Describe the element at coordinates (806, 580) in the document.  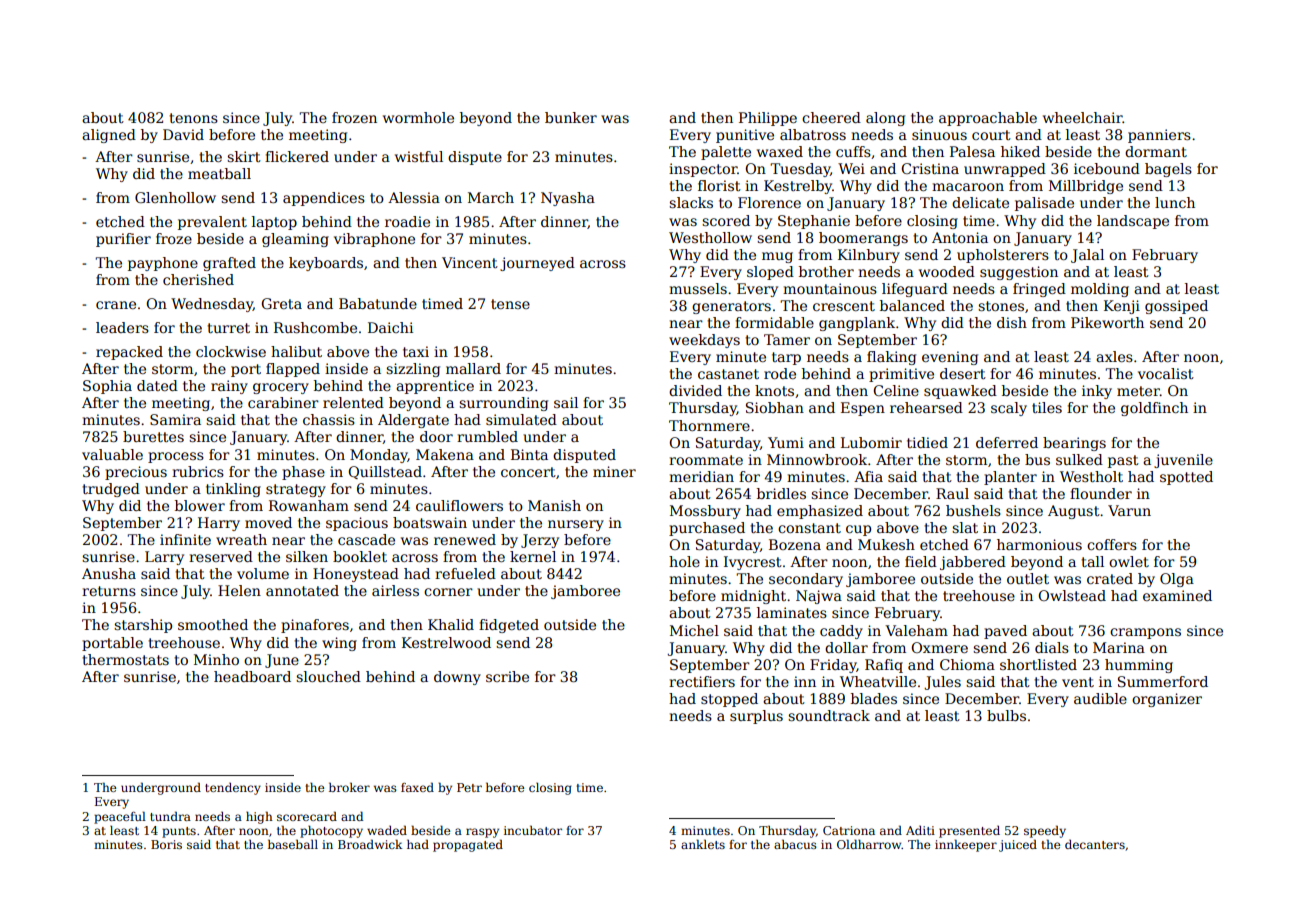
I see `secondary` at that location.
